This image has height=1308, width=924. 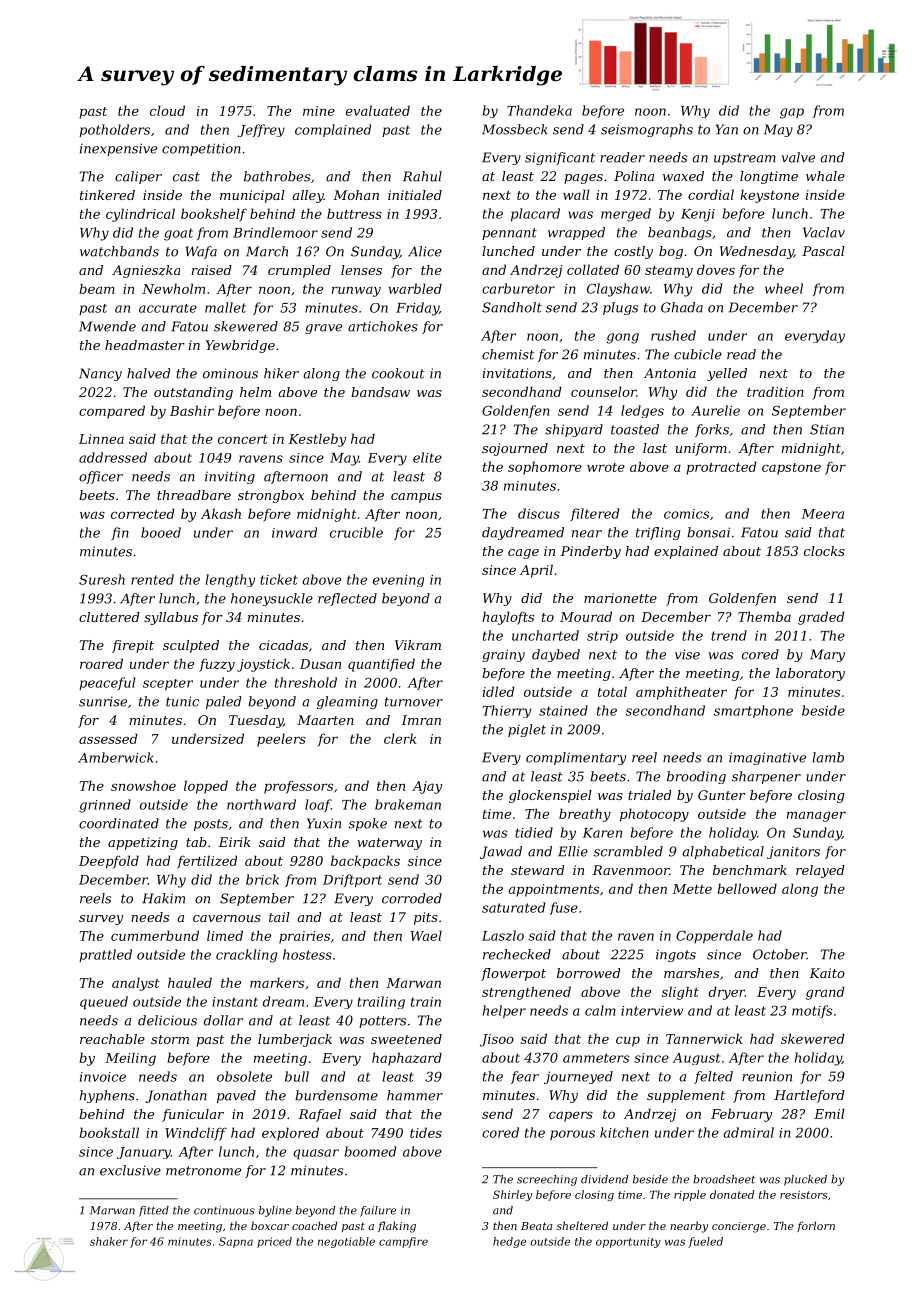 I want to click on evaluated, so click(x=378, y=110).
